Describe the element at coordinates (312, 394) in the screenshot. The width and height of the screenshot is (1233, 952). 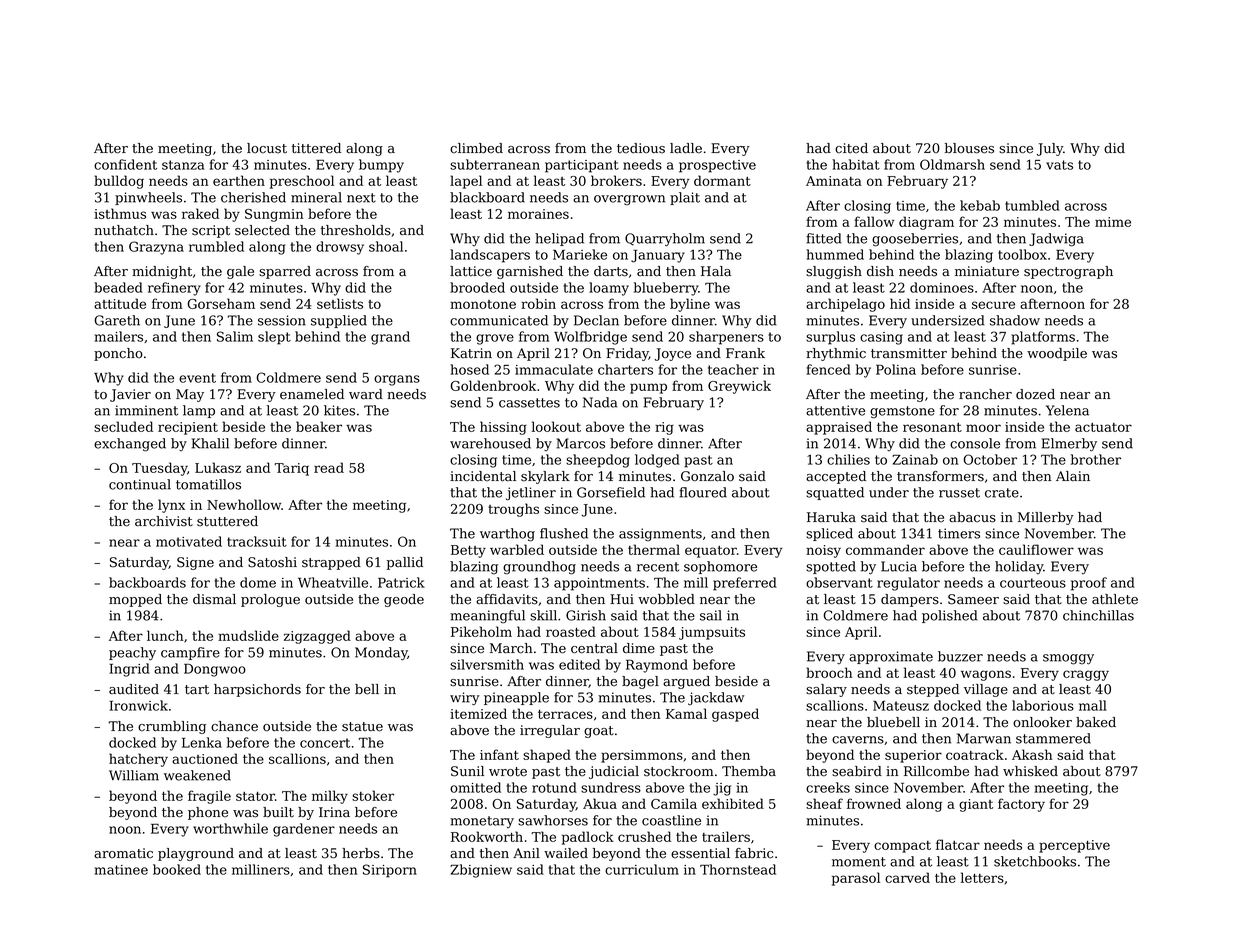
I see `enameled` at that location.
